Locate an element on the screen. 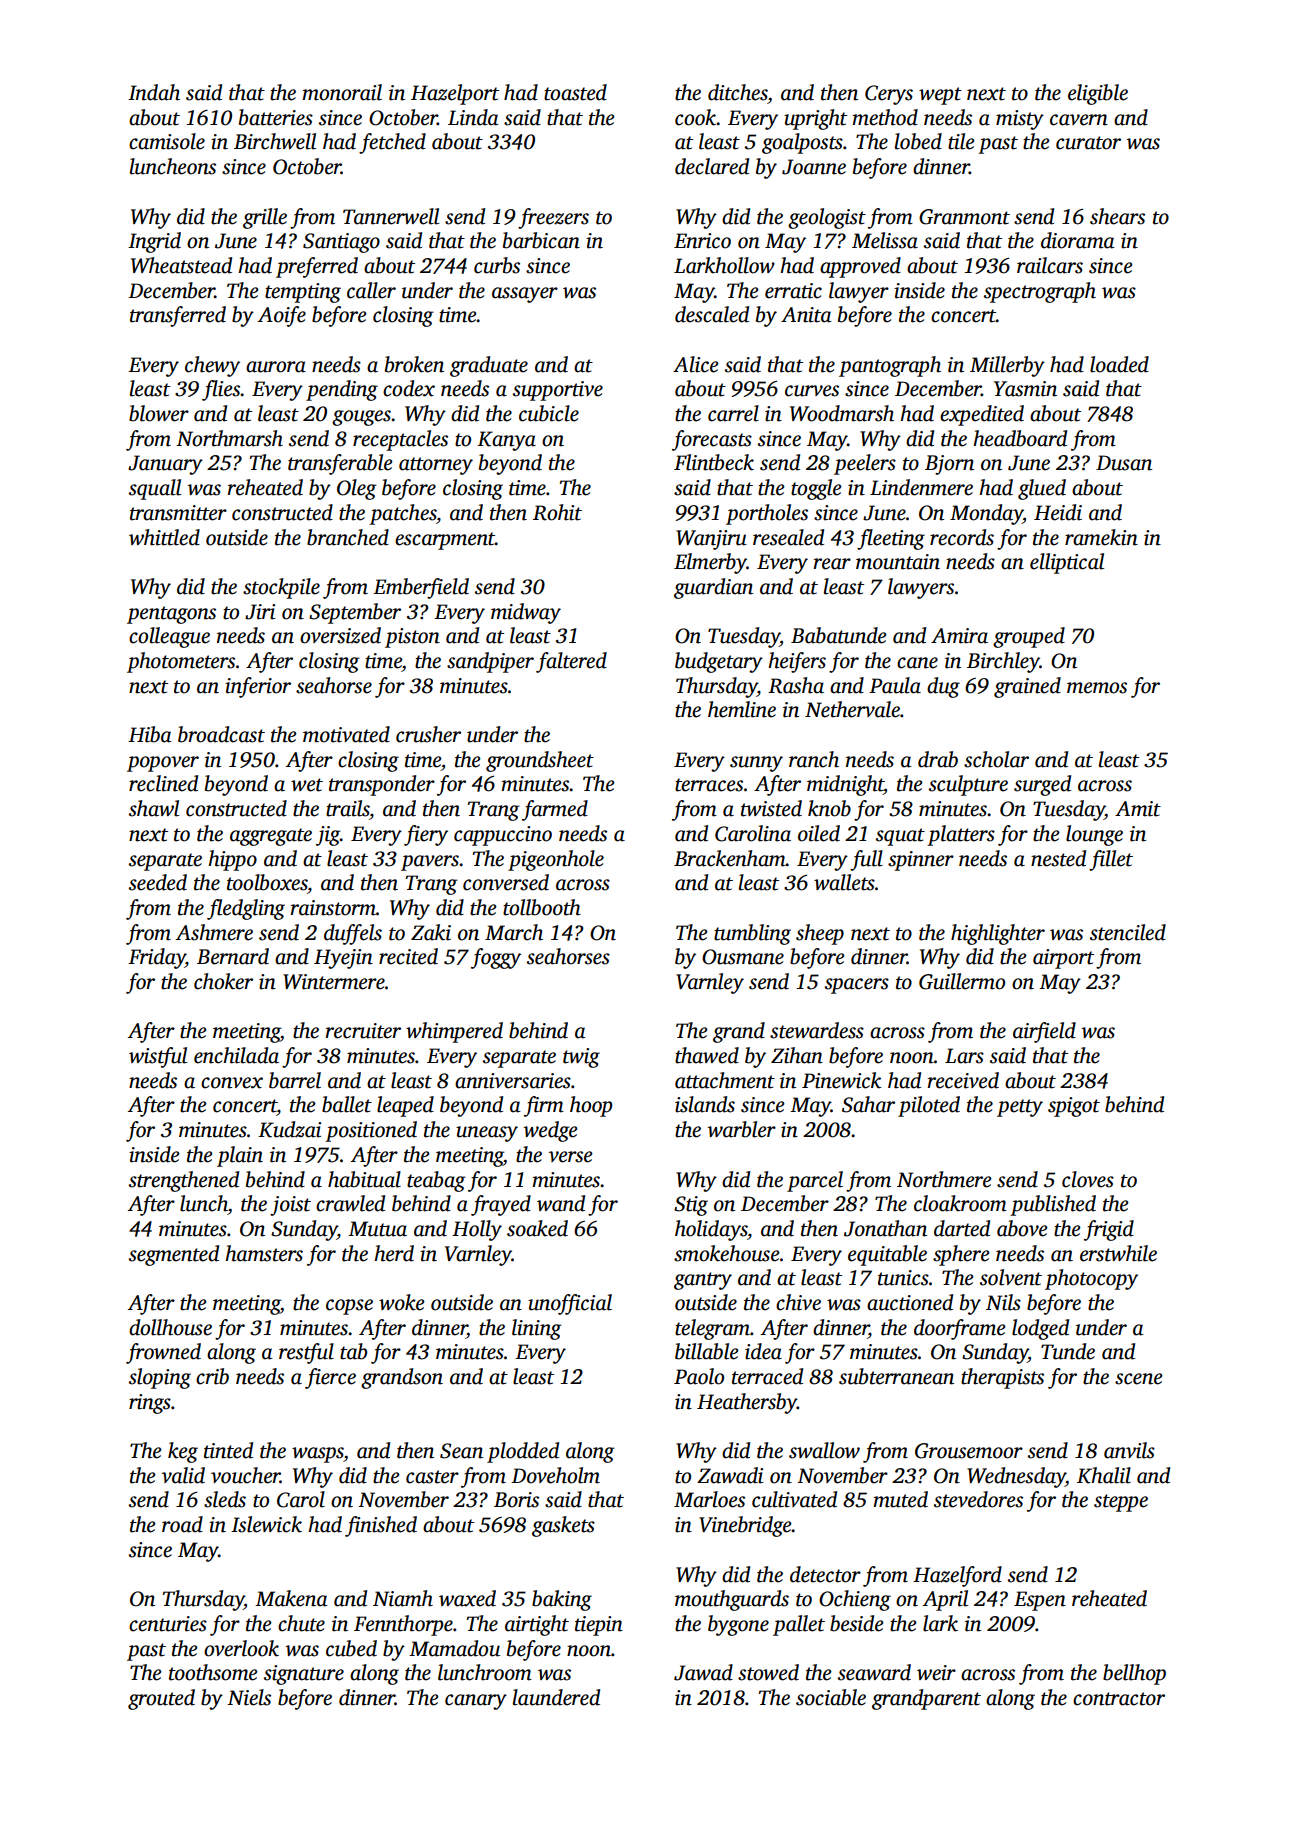 The width and height of the screenshot is (1300, 1838). spigot is located at coordinates (1074, 1107).
